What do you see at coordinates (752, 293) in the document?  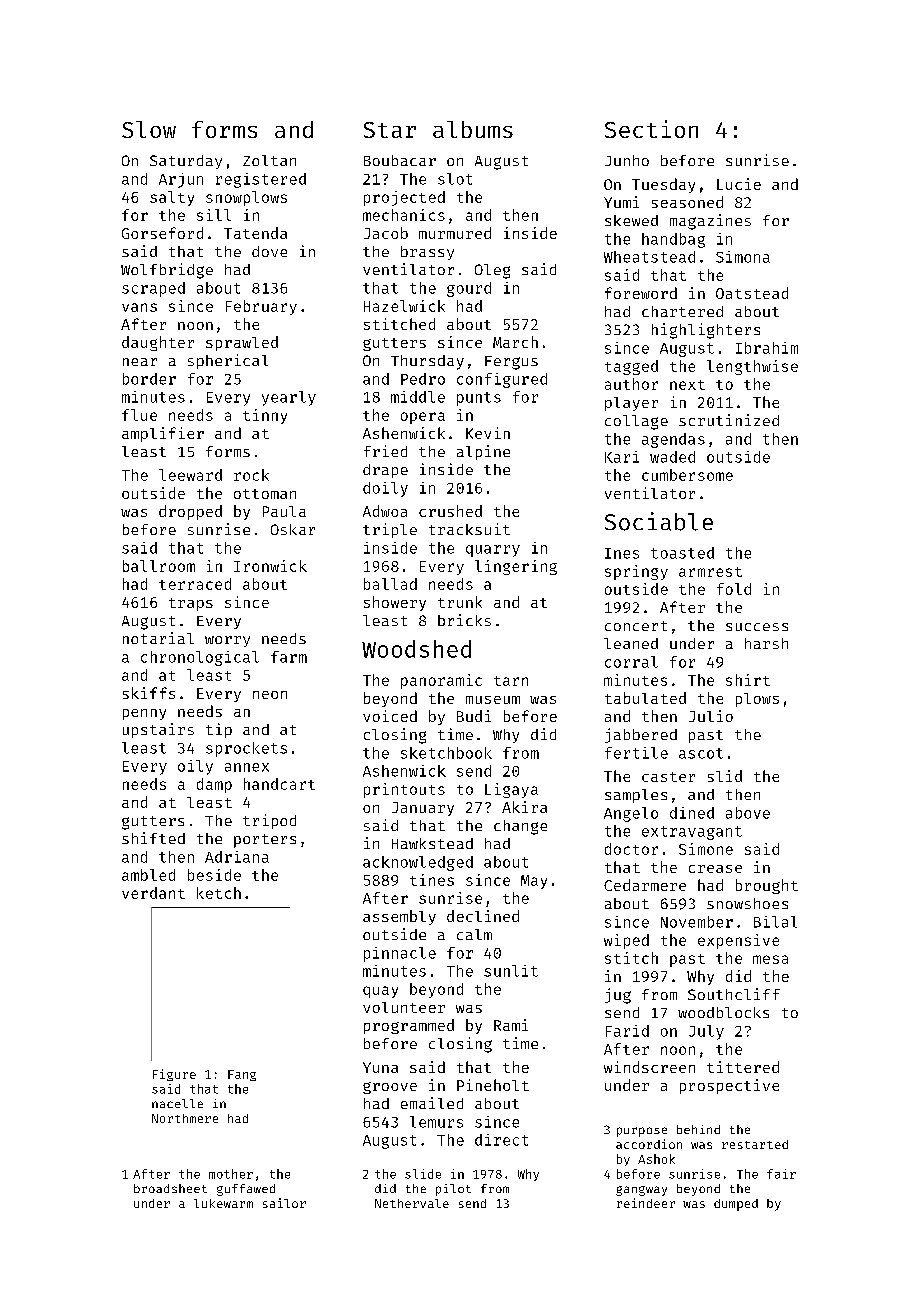 I see `Oatstead` at bounding box center [752, 293].
